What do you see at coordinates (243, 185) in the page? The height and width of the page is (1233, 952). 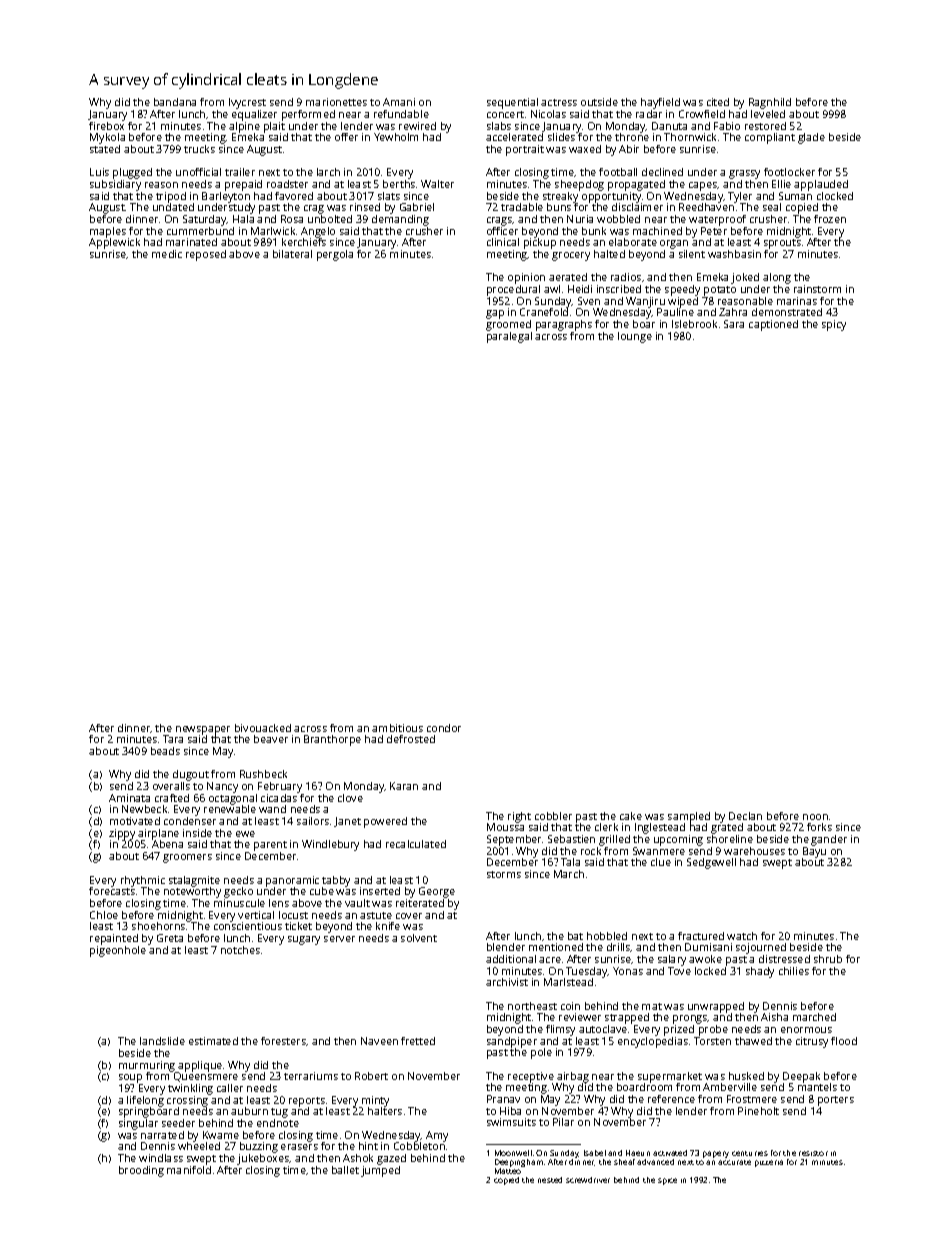 I see `prepaid` at bounding box center [243, 185].
